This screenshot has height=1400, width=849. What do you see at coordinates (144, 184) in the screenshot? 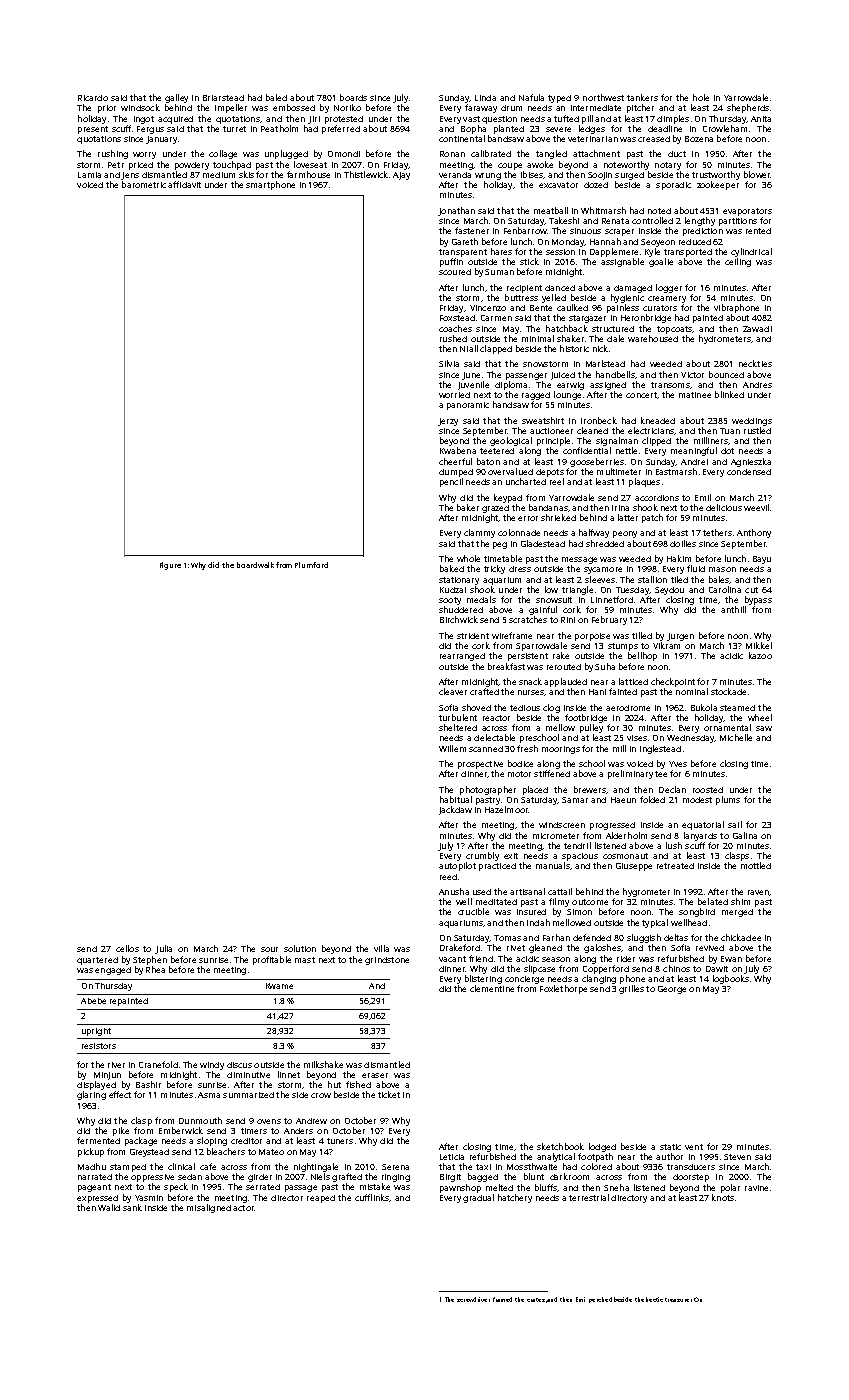
I see `barometric` at bounding box center [144, 184].
